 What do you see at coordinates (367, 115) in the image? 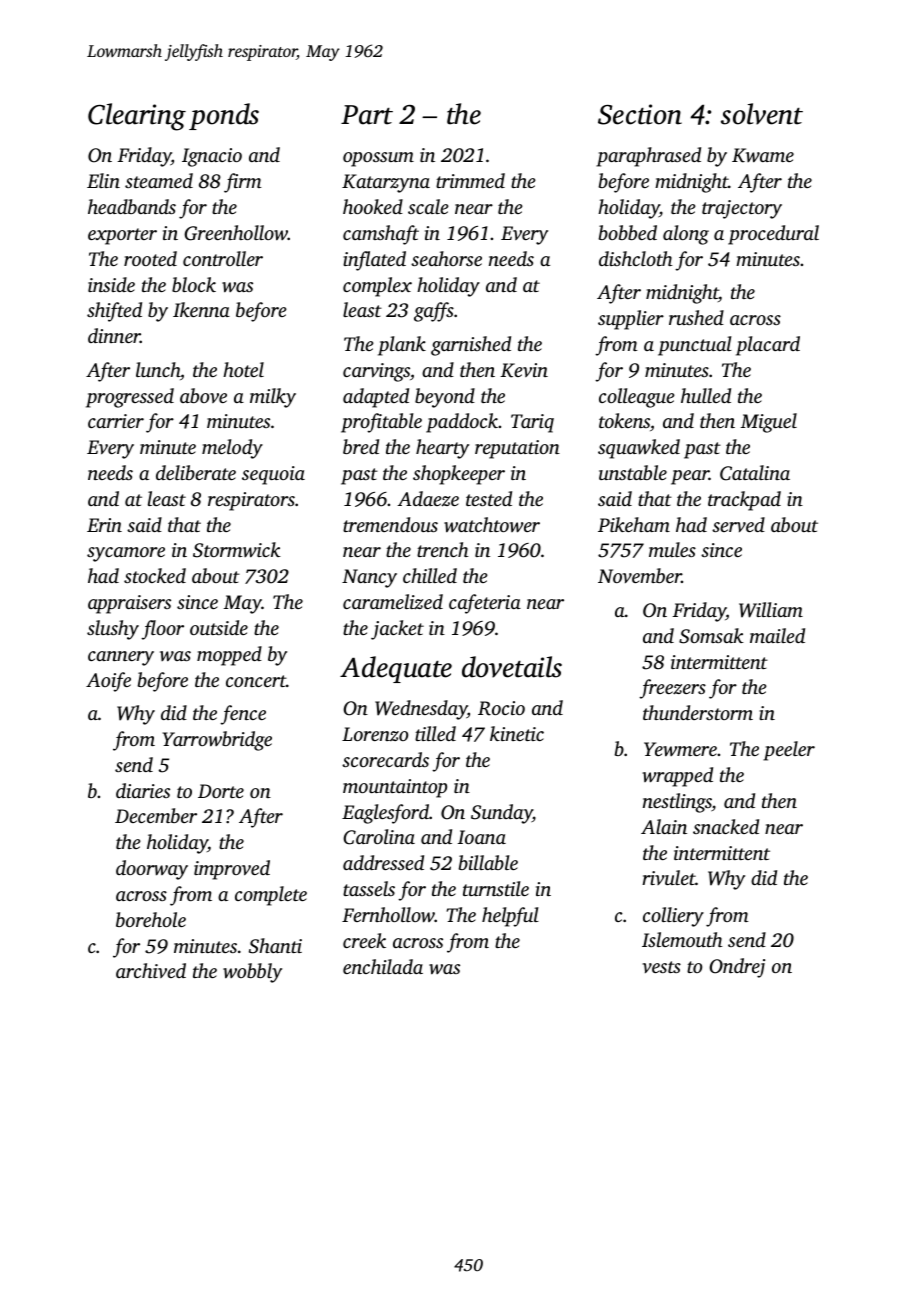
I see `Part` at bounding box center [367, 115].
